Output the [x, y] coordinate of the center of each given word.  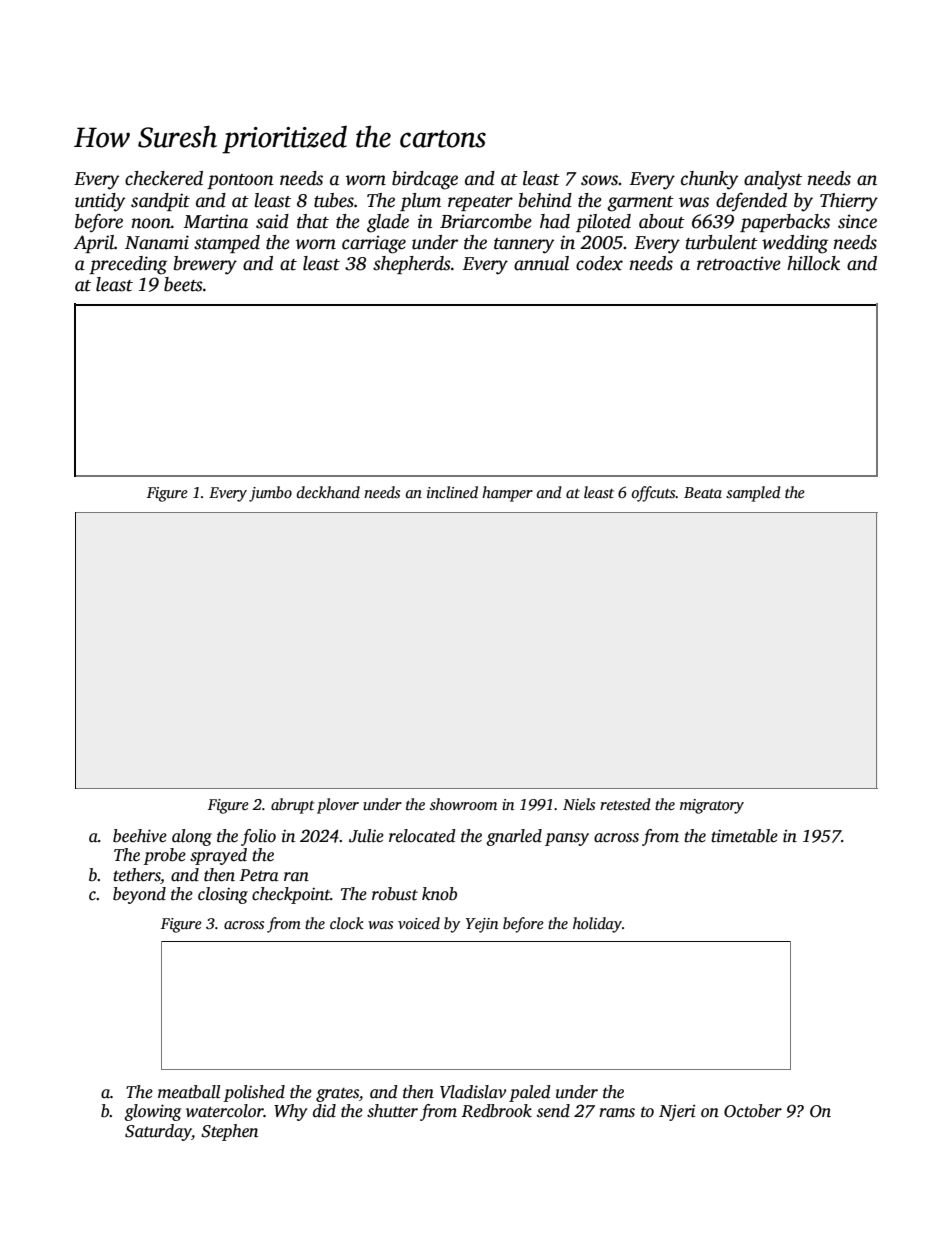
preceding [128, 265]
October [753, 1111]
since [857, 221]
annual [541, 263]
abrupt [292, 806]
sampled [753, 494]
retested [625, 804]
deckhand [328, 492]
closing [223, 895]
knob [439, 894]
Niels [579, 804]
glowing [153, 1112]
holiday [597, 925]
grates [337, 1095]
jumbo [270, 494]
